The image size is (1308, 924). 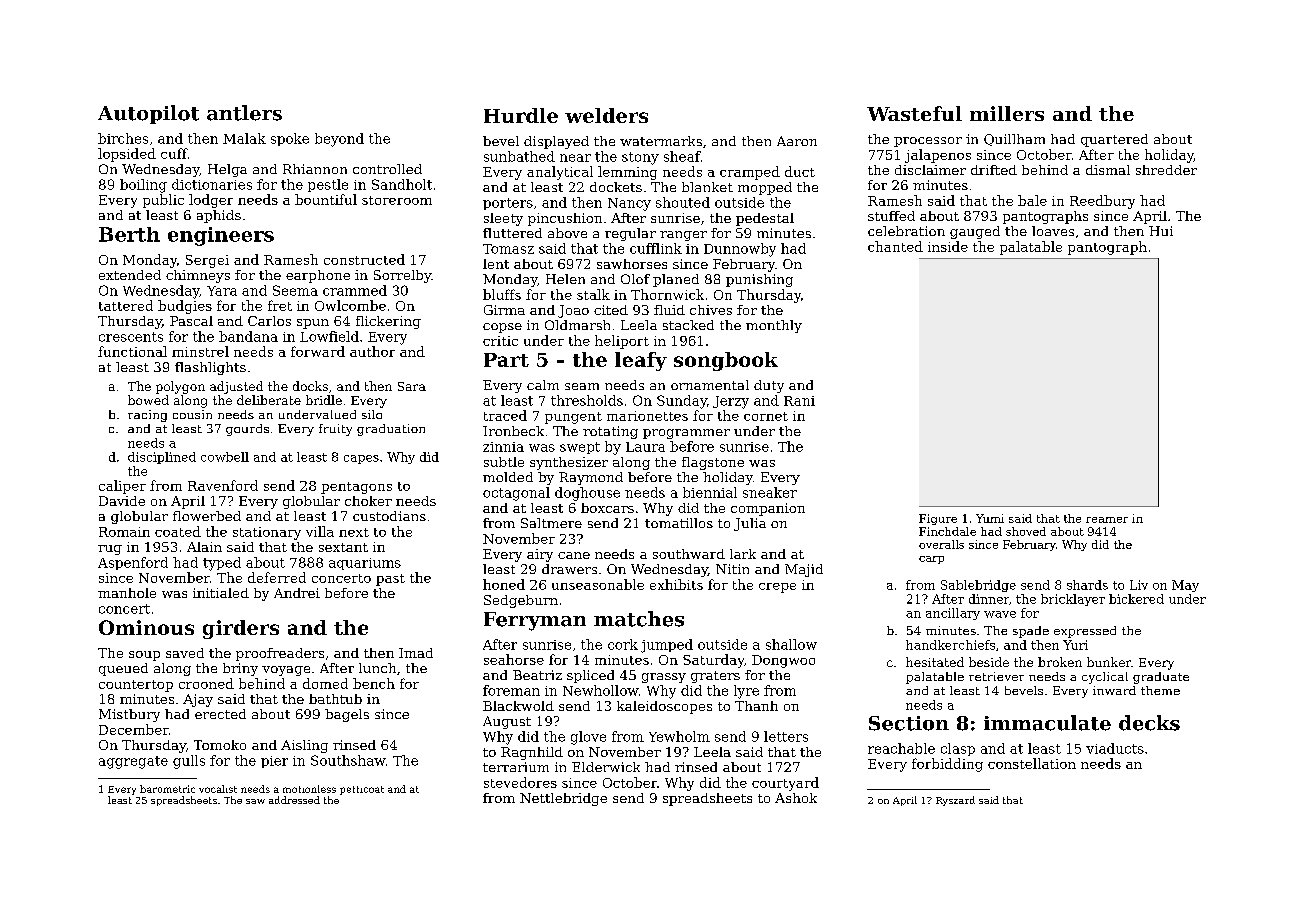 What do you see at coordinates (560, 173) in the screenshot?
I see `analytical` at bounding box center [560, 173].
